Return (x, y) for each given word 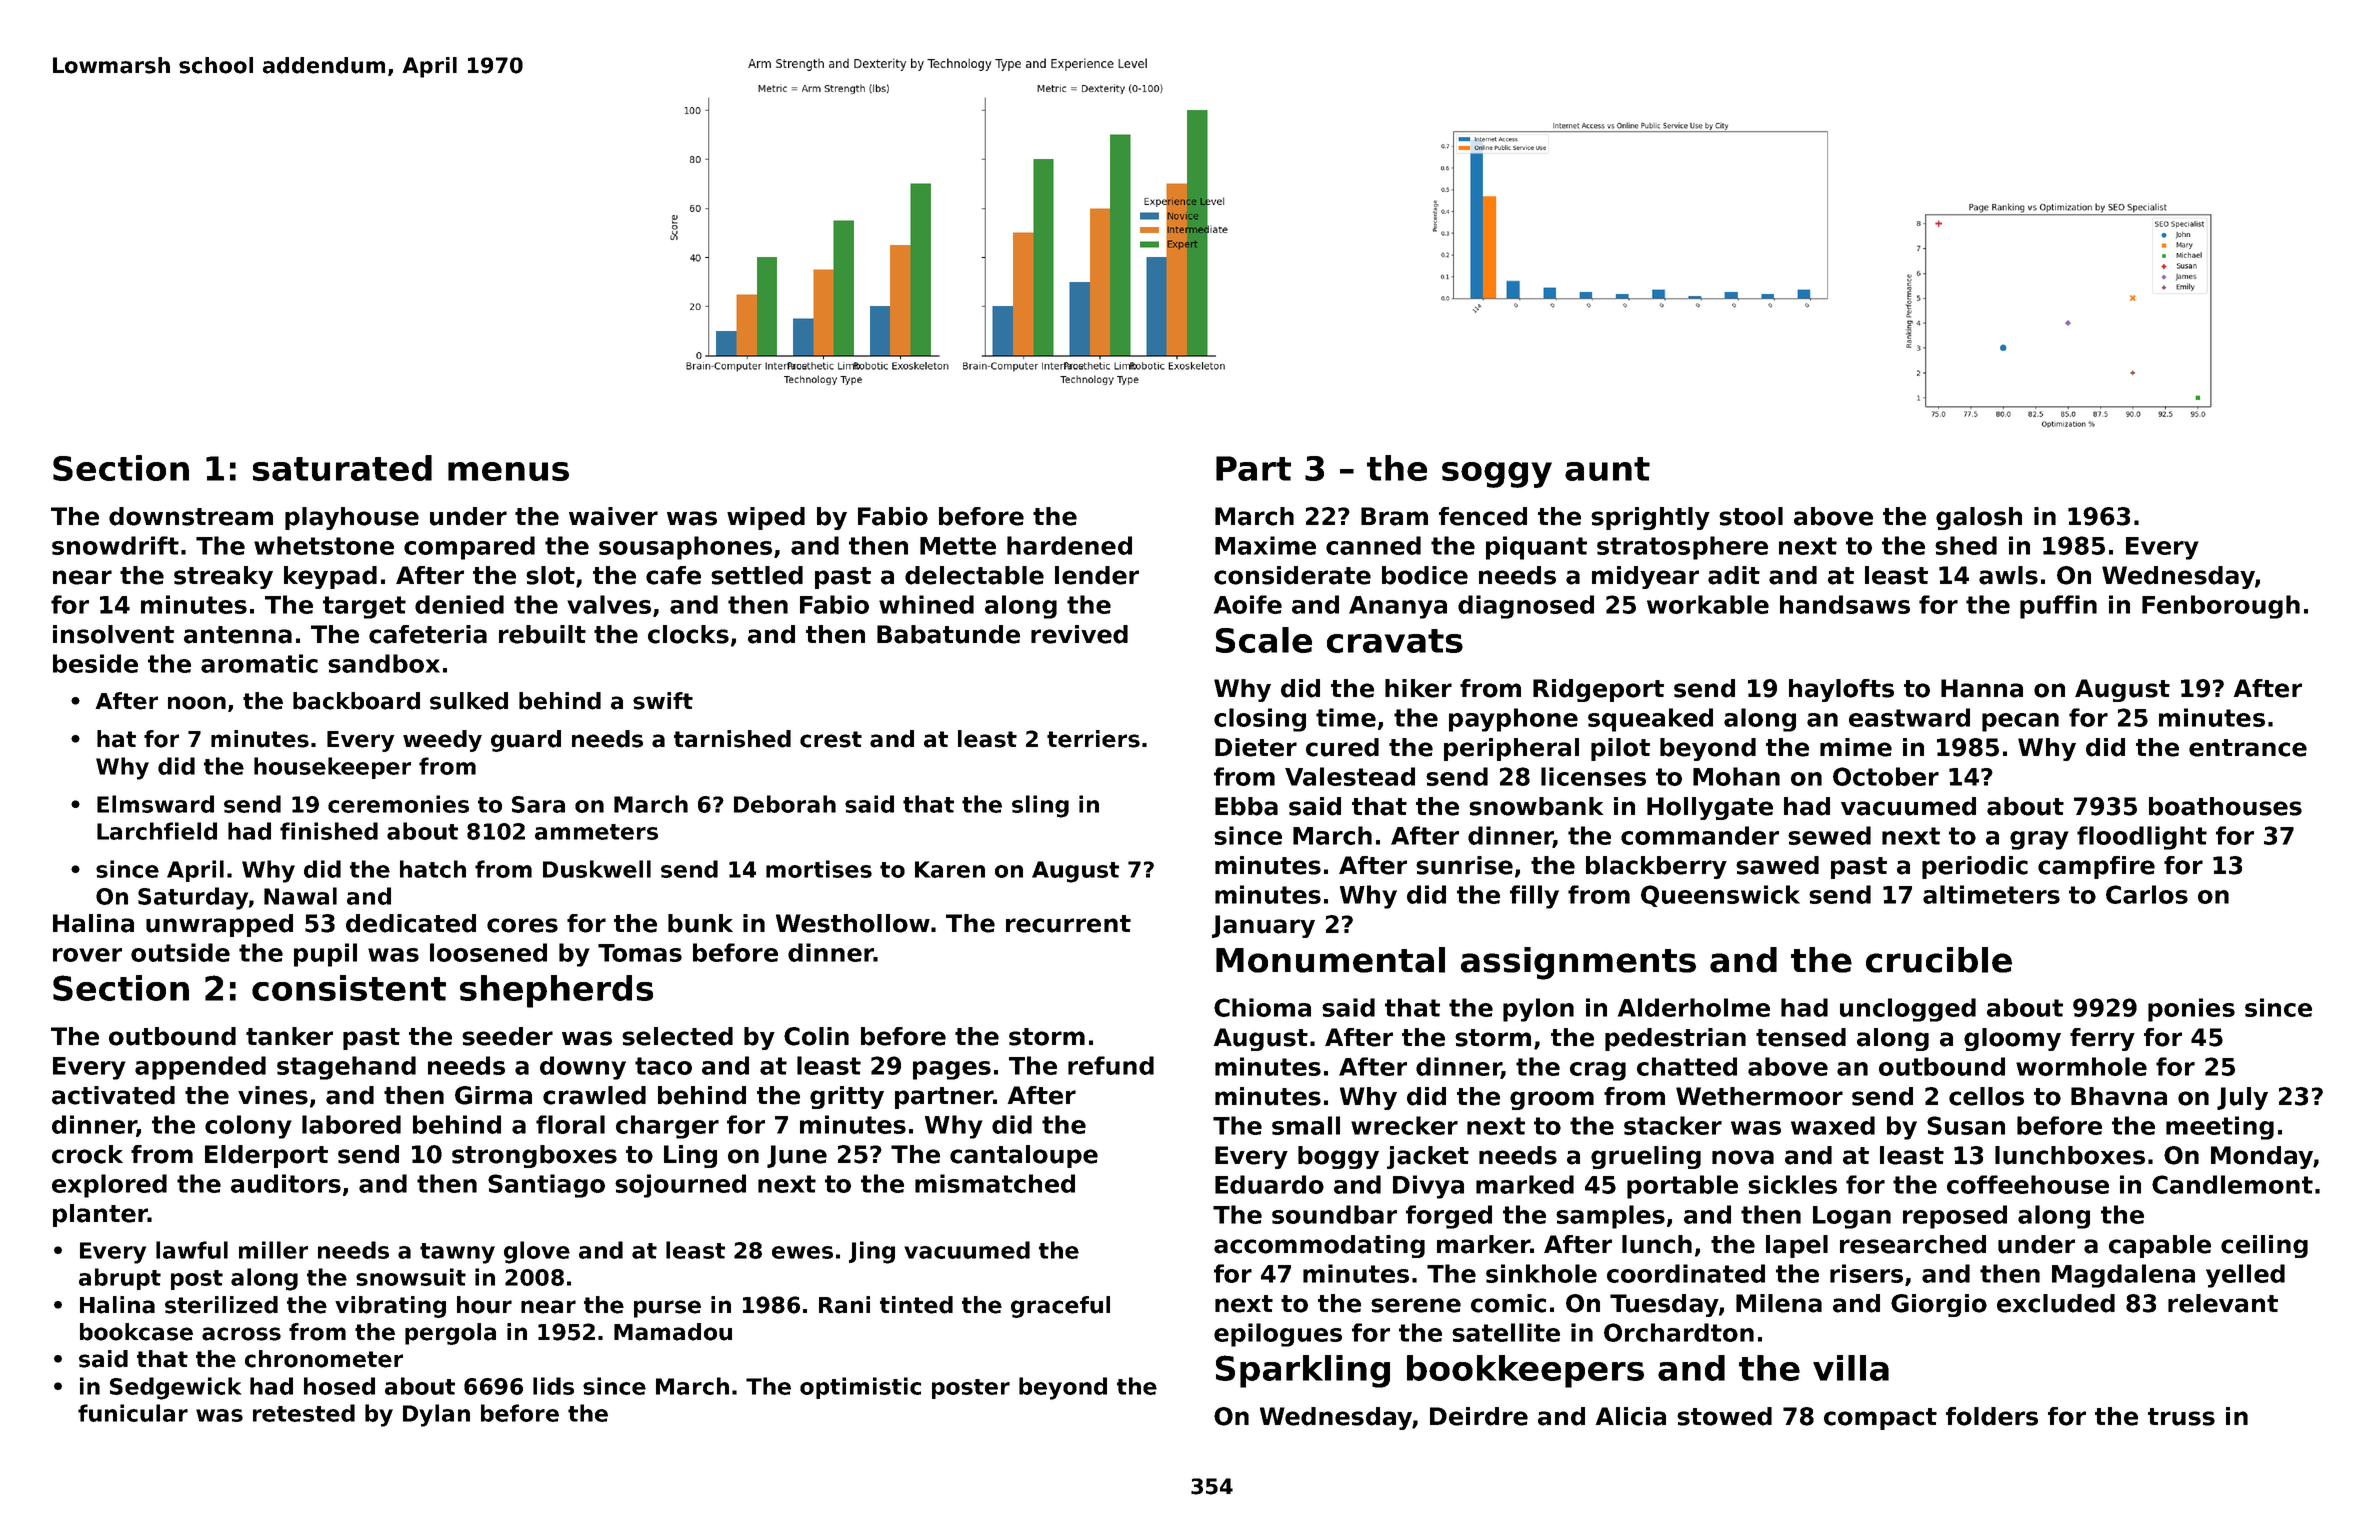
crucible (1939, 960)
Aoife (1248, 604)
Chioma (1262, 1007)
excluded (2056, 1303)
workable (1708, 604)
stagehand (346, 1068)
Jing (872, 1252)
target (364, 607)
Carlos (2147, 894)
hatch (433, 869)
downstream (191, 516)
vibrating (390, 1307)
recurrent (1068, 924)
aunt (1607, 469)
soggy (1497, 475)
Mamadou (673, 1332)
